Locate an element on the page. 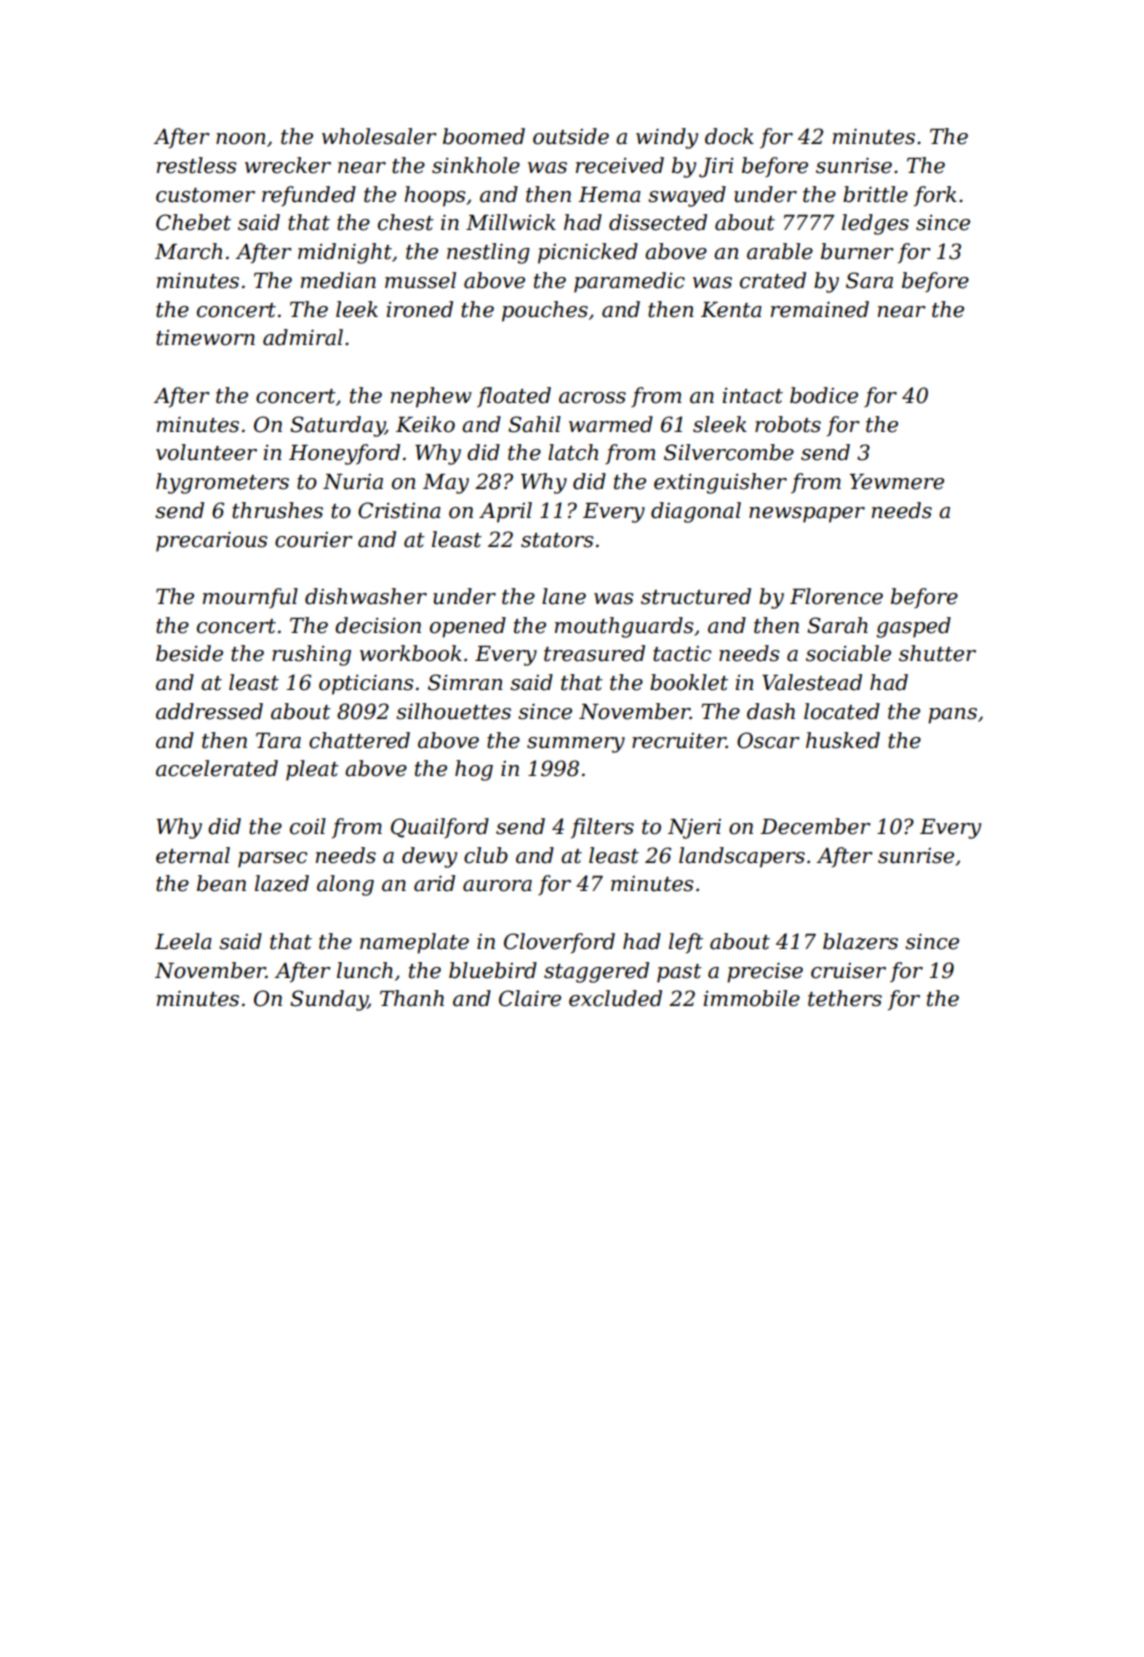  tethers is located at coordinates (845, 998).
